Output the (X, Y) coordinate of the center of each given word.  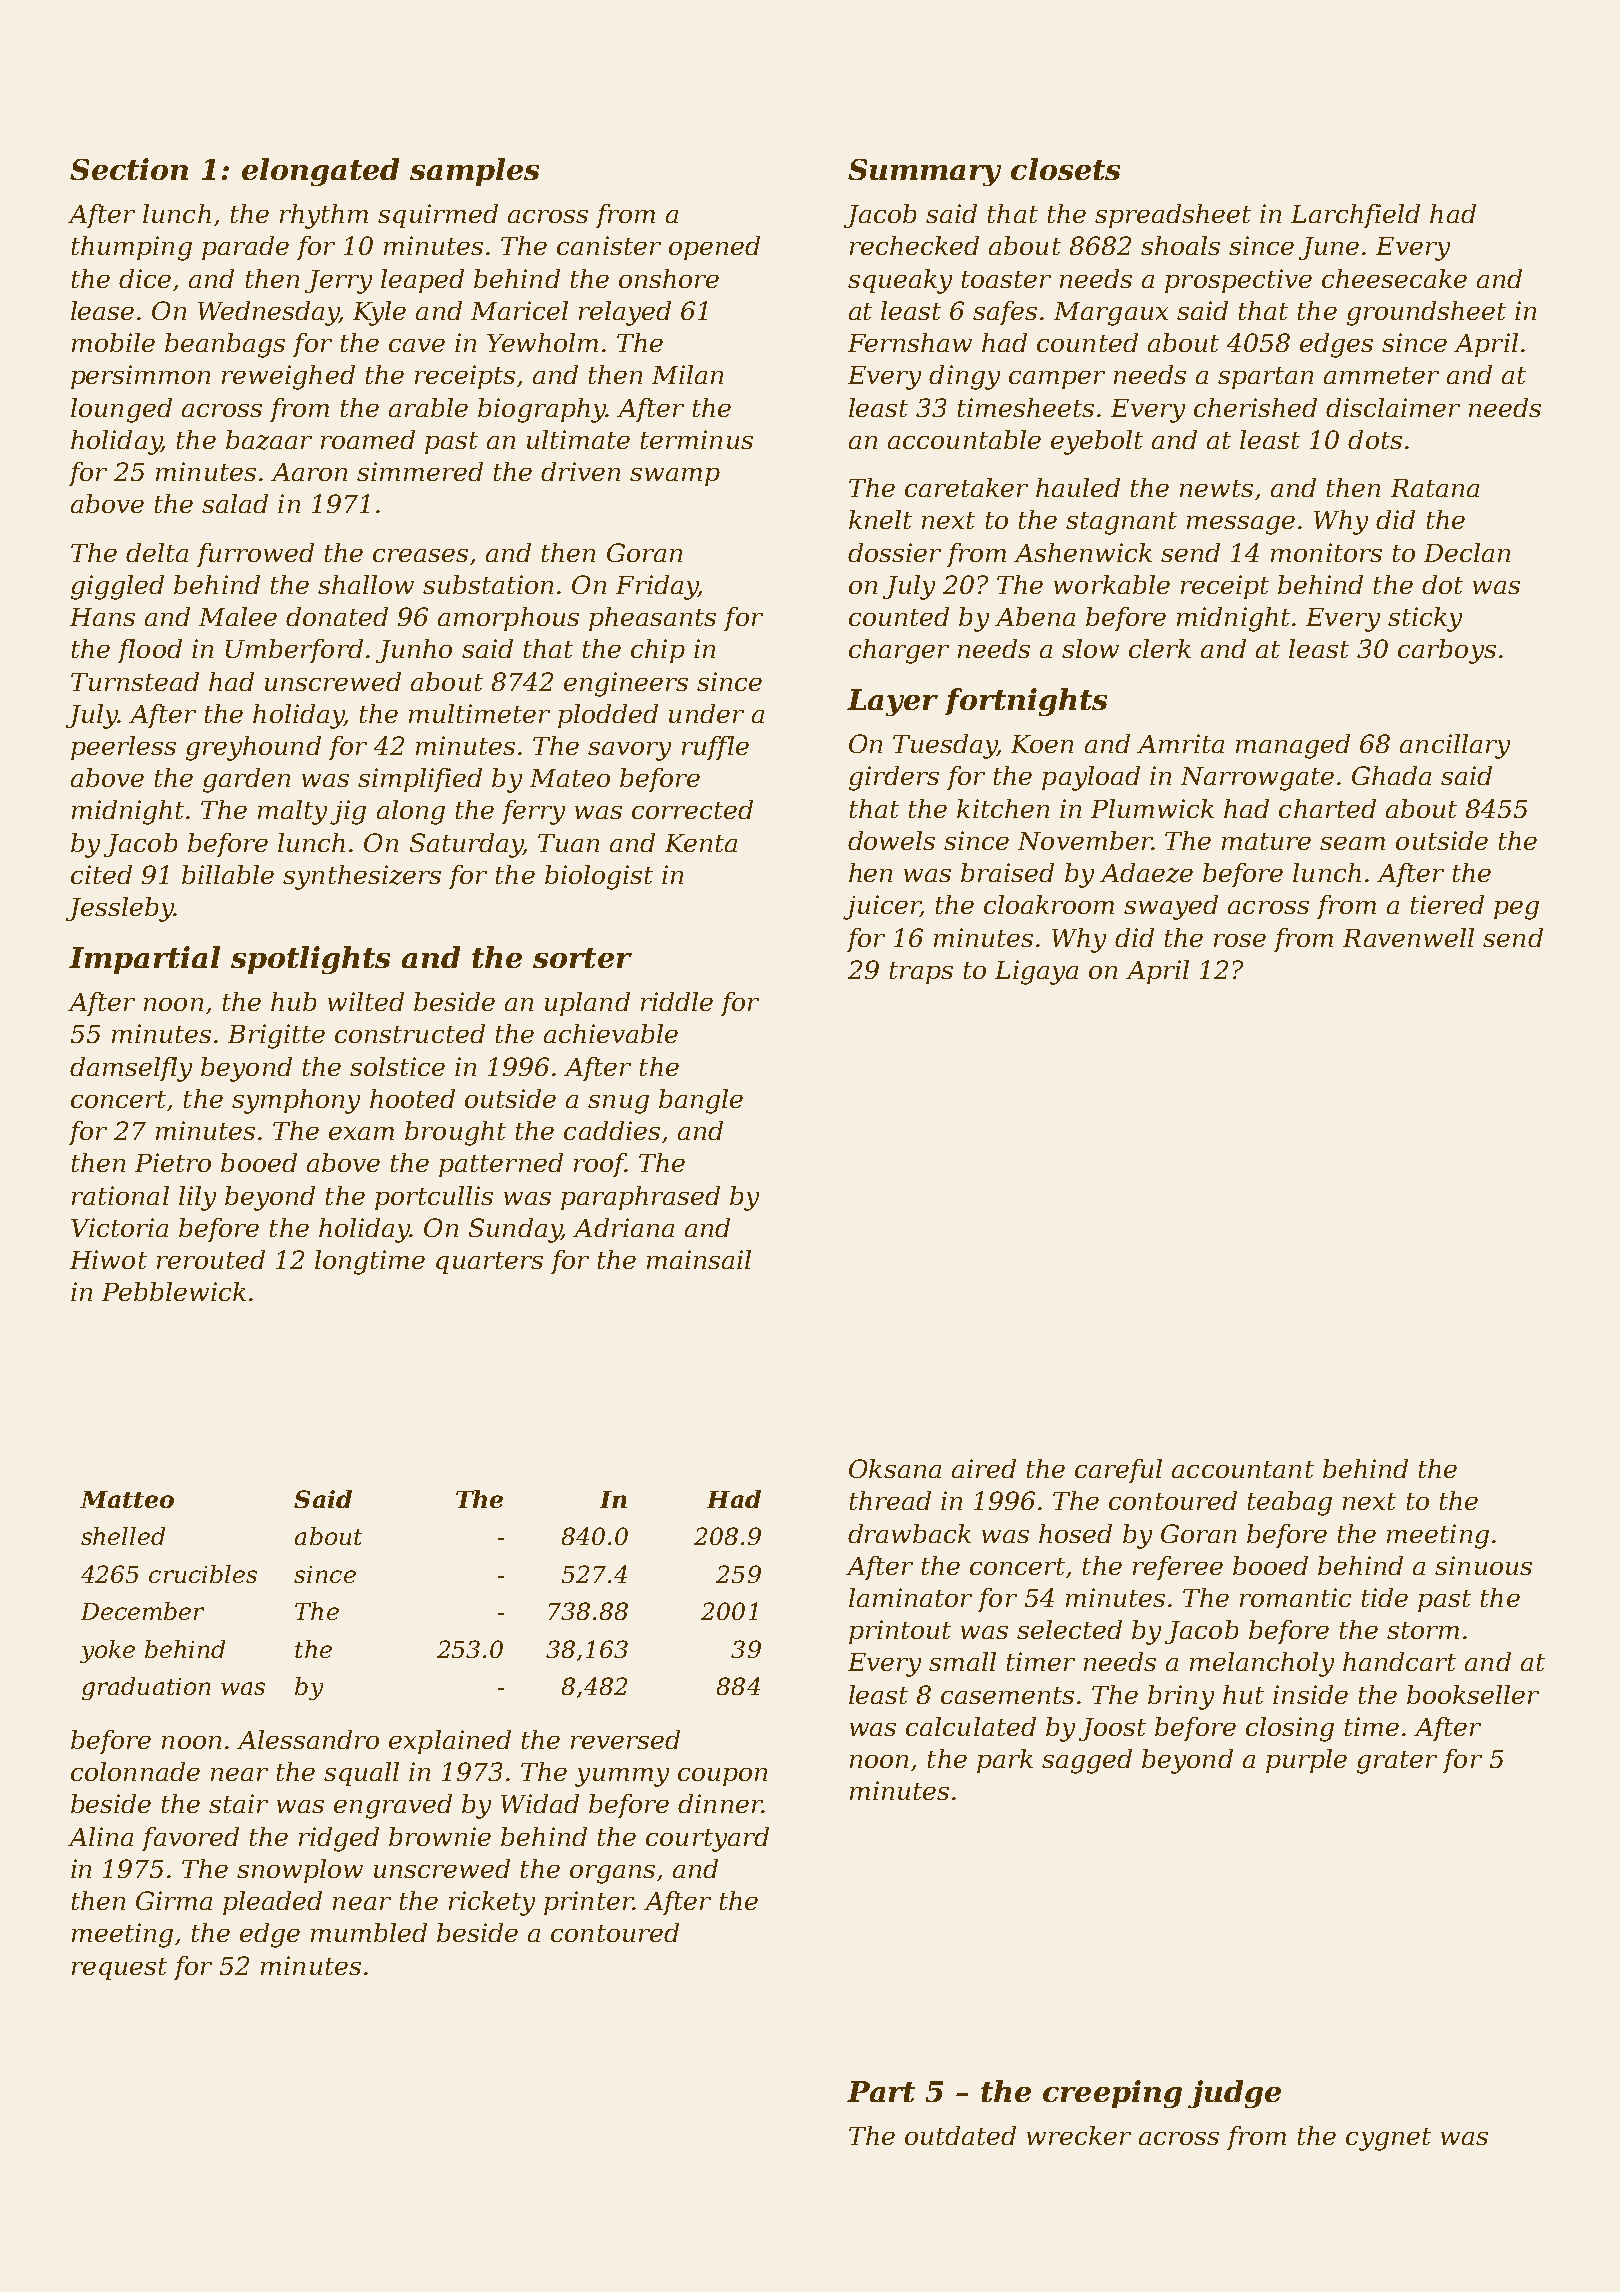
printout (900, 1632)
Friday (657, 587)
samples (474, 172)
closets (1065, 169)
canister (609, 245)
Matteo (127, 1499)
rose (1240, 940)
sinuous (1483, 1565)
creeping (1112, 2094)
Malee (238, 616)
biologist (599, 877)
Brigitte (276, 1036)
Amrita (1180, 743)
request (119, 1969)
